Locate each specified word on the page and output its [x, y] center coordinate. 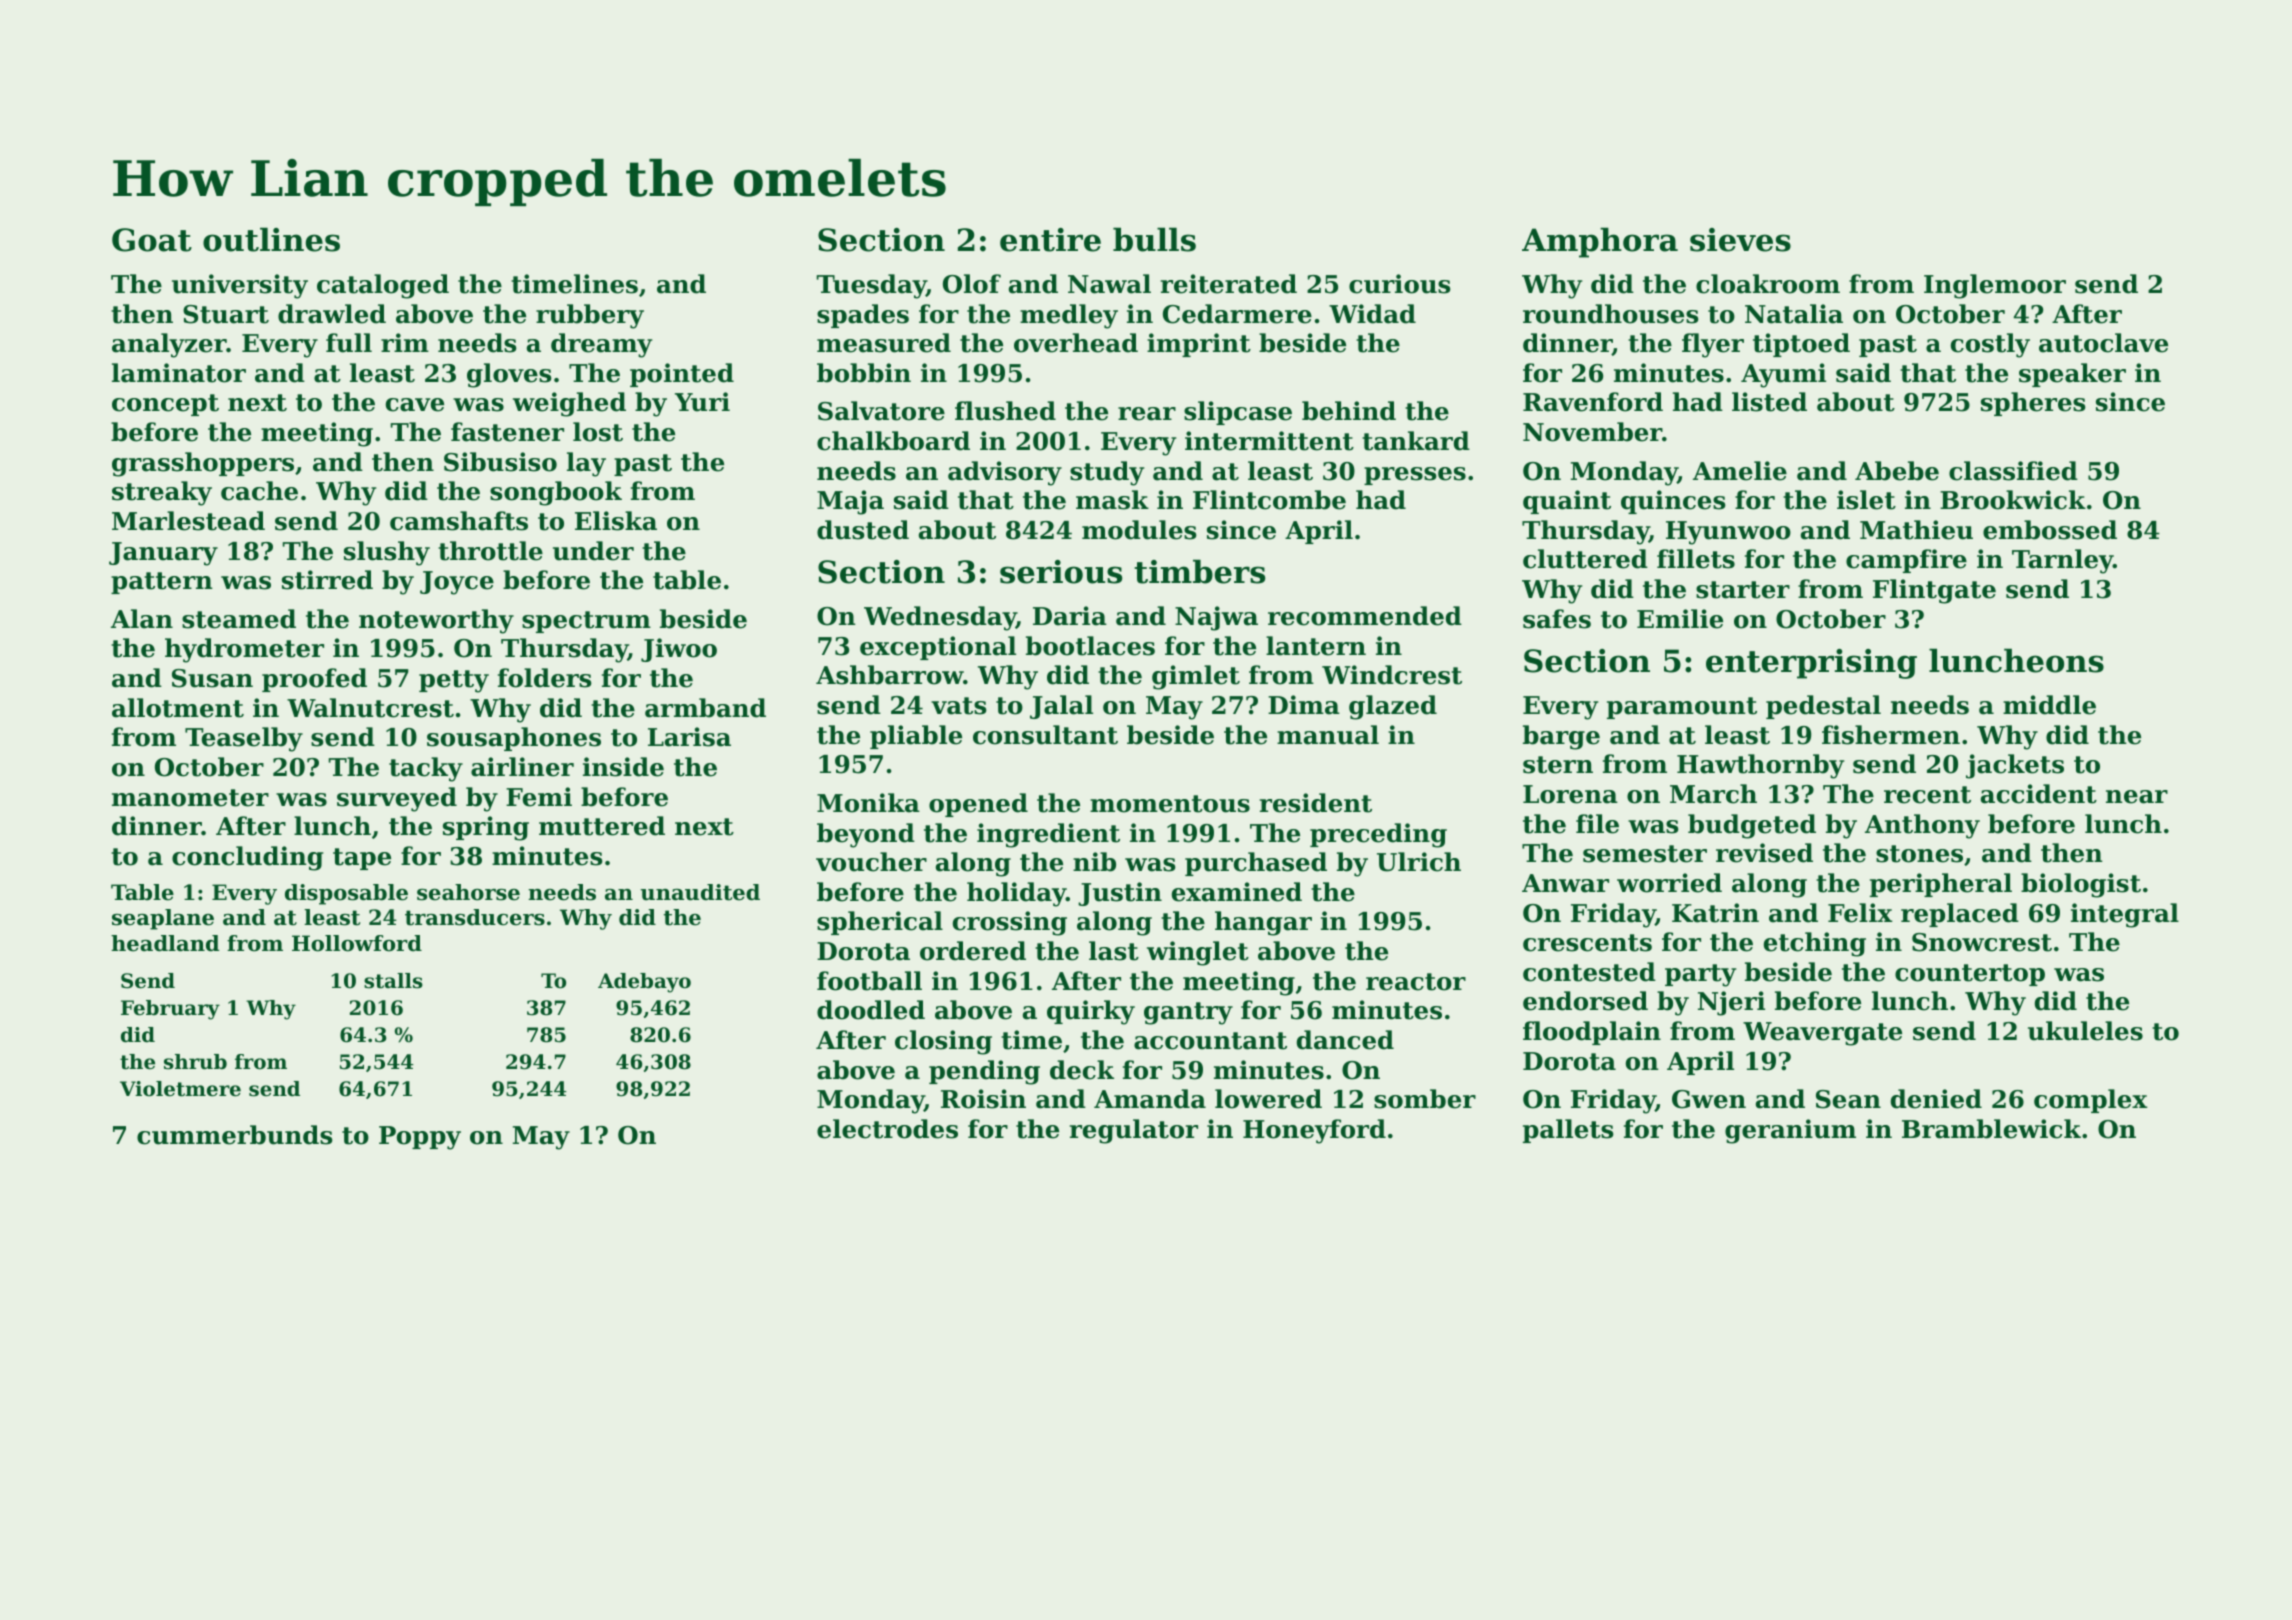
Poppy [420, 1138]
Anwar [1565, 883]
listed [1769, 402]
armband [705, 708]
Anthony [1922, 826]
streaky [162, 493]
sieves [1740, 240]
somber [1425, 1099]
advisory [1005, 473]
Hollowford [357, 943]
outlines [271, 239]
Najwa [1216, 618]
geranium [1790, 1131]
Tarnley [2062, 561]
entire [1050, 240]
